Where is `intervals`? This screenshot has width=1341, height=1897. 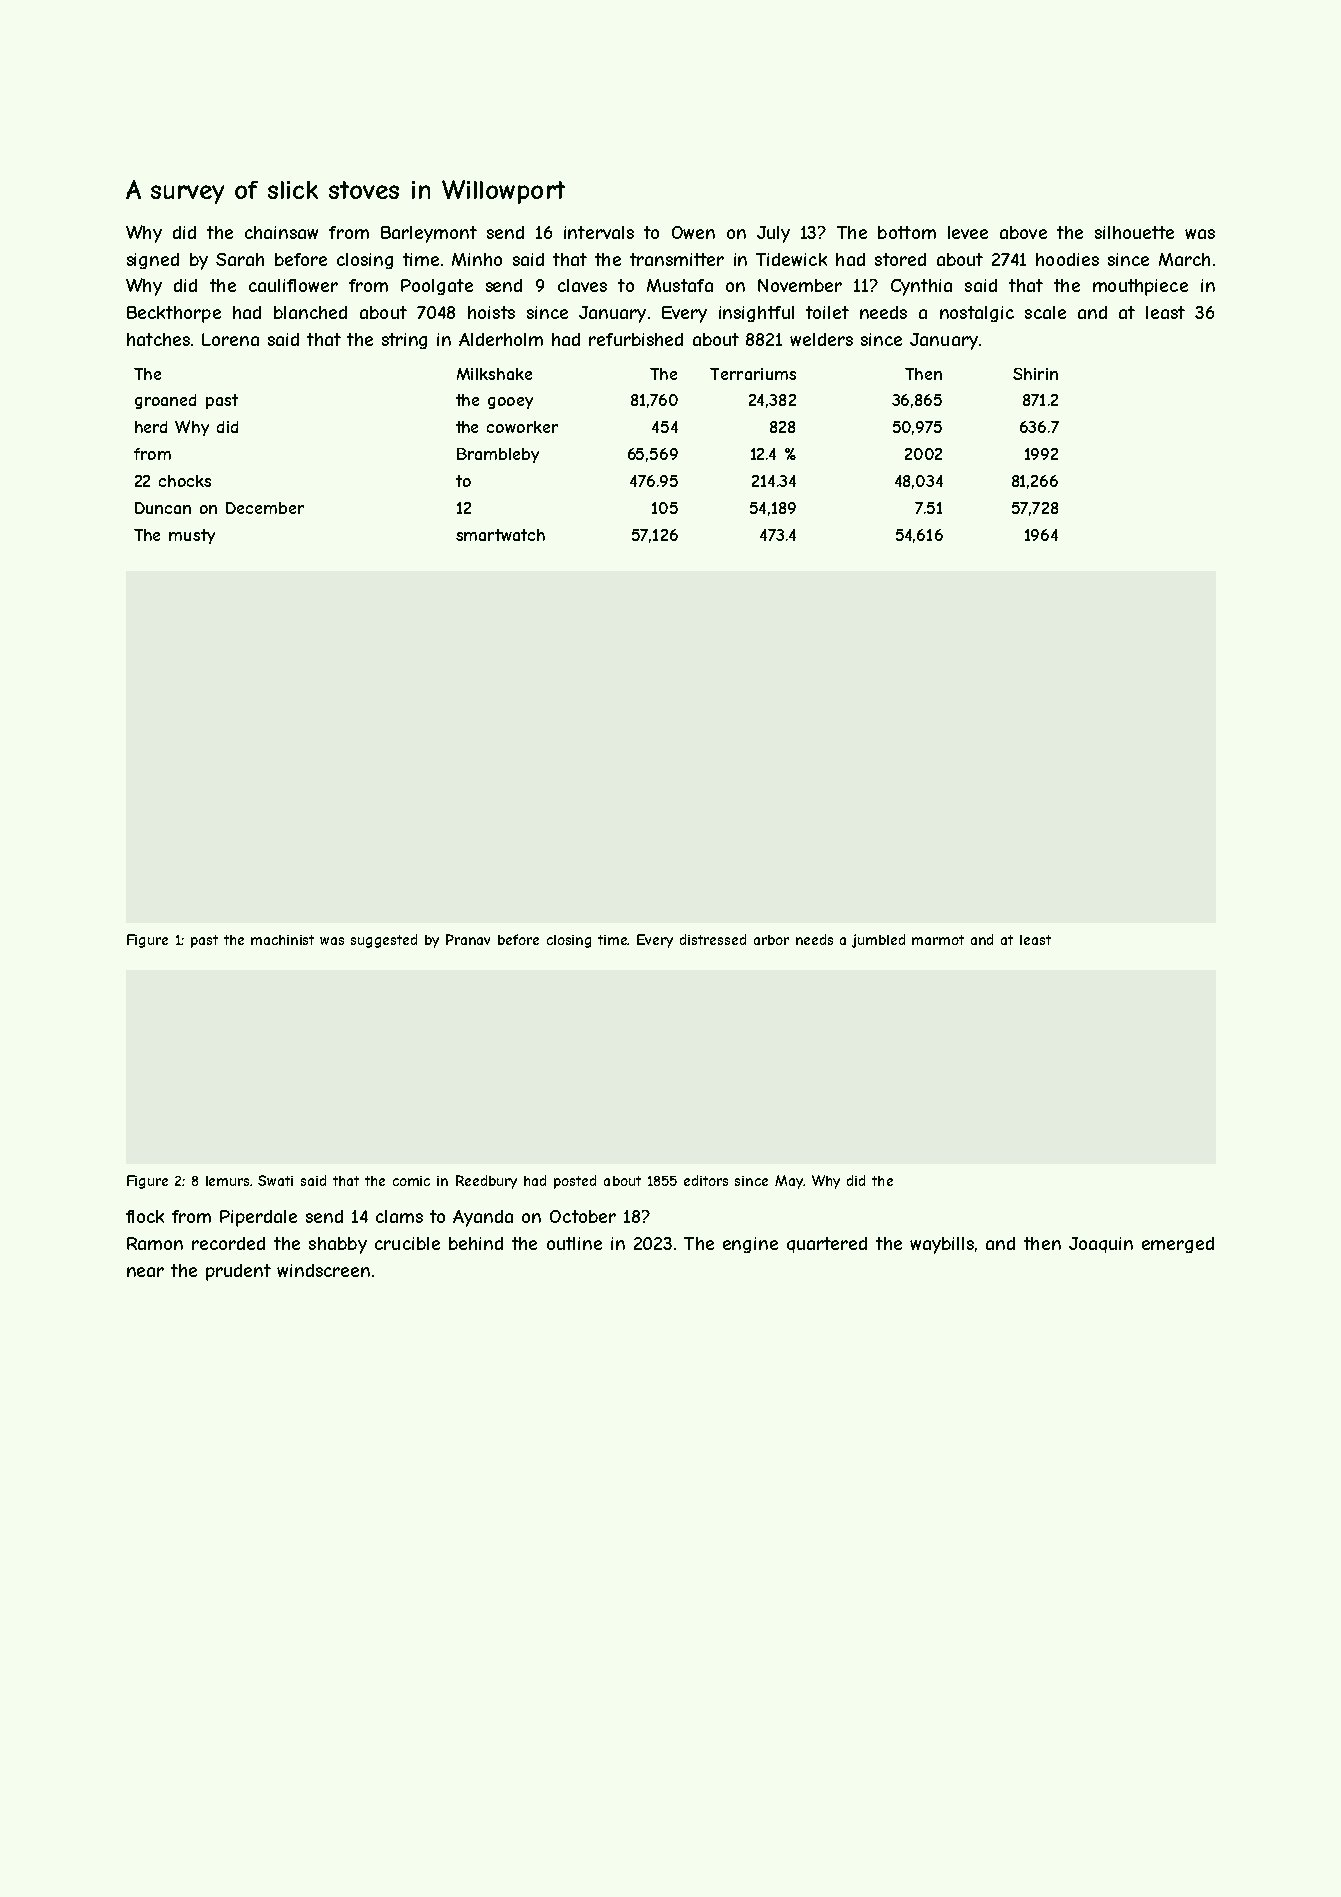
intervals is located at coordinates (599, 232).
